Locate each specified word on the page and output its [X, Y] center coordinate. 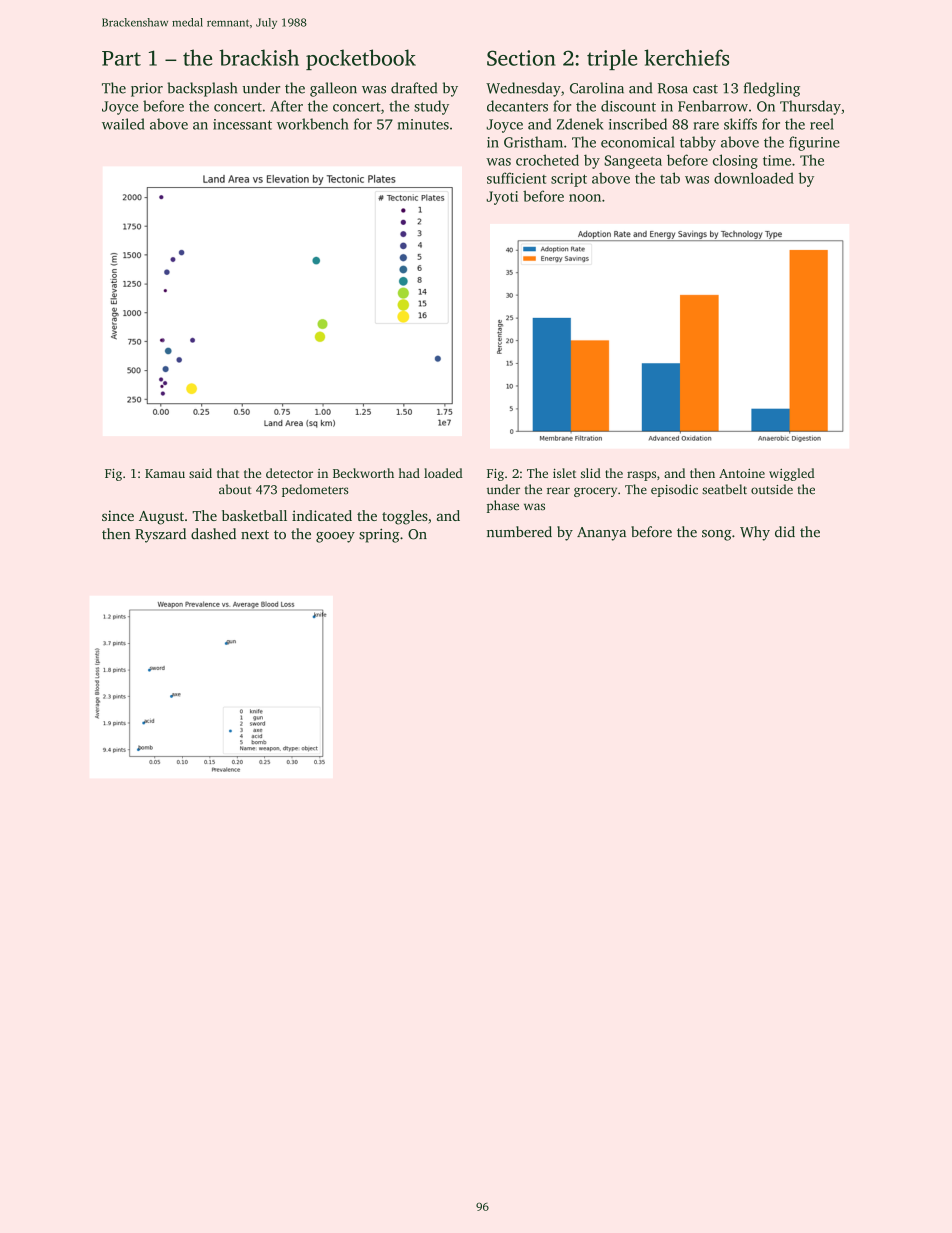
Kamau [165, 473]
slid [591, 473]
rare [706, 126]
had [409, 473]
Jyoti [502, 198]
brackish [259, 57]
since [118, 515]
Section [521, 58]
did [785, 532]
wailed [123, 124]
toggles [405, 517]
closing [735, 161]
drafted [414, 88]
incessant [242, 124]
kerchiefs [686, 57]
